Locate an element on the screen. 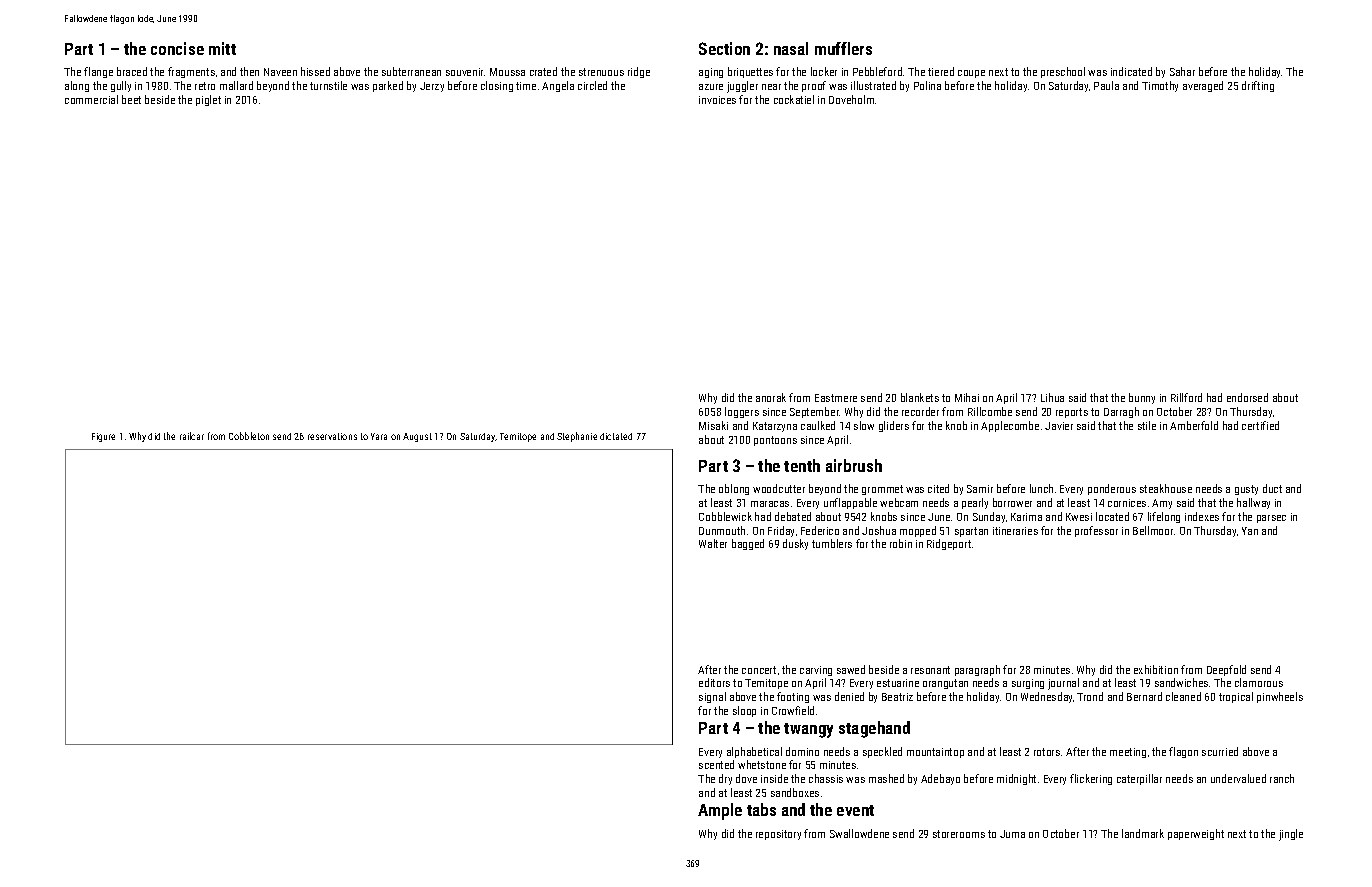  along is located at coordinates (77, 86).
